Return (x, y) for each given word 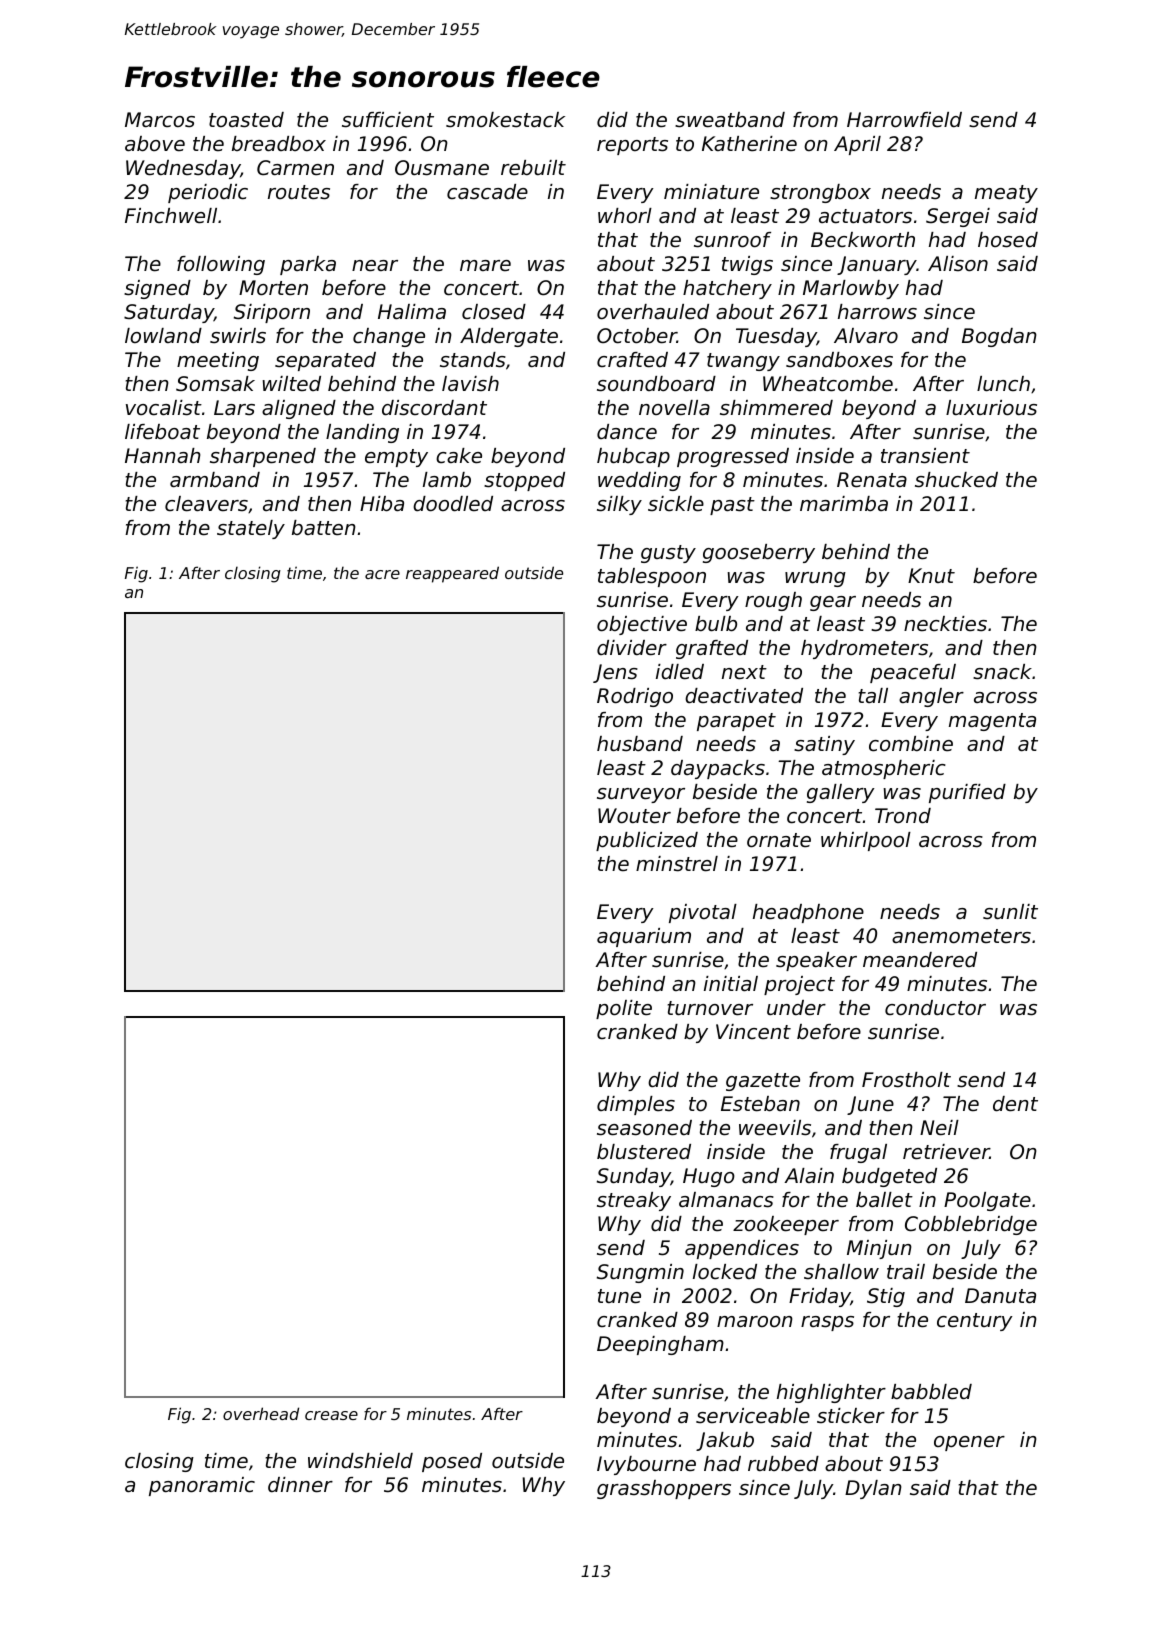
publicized (647, 841)
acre (382, 574)
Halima (412, 311)
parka (308, 265)
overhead (261, 1413)
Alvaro (866, 336)
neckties (945, 624)
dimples (636, 1105)
